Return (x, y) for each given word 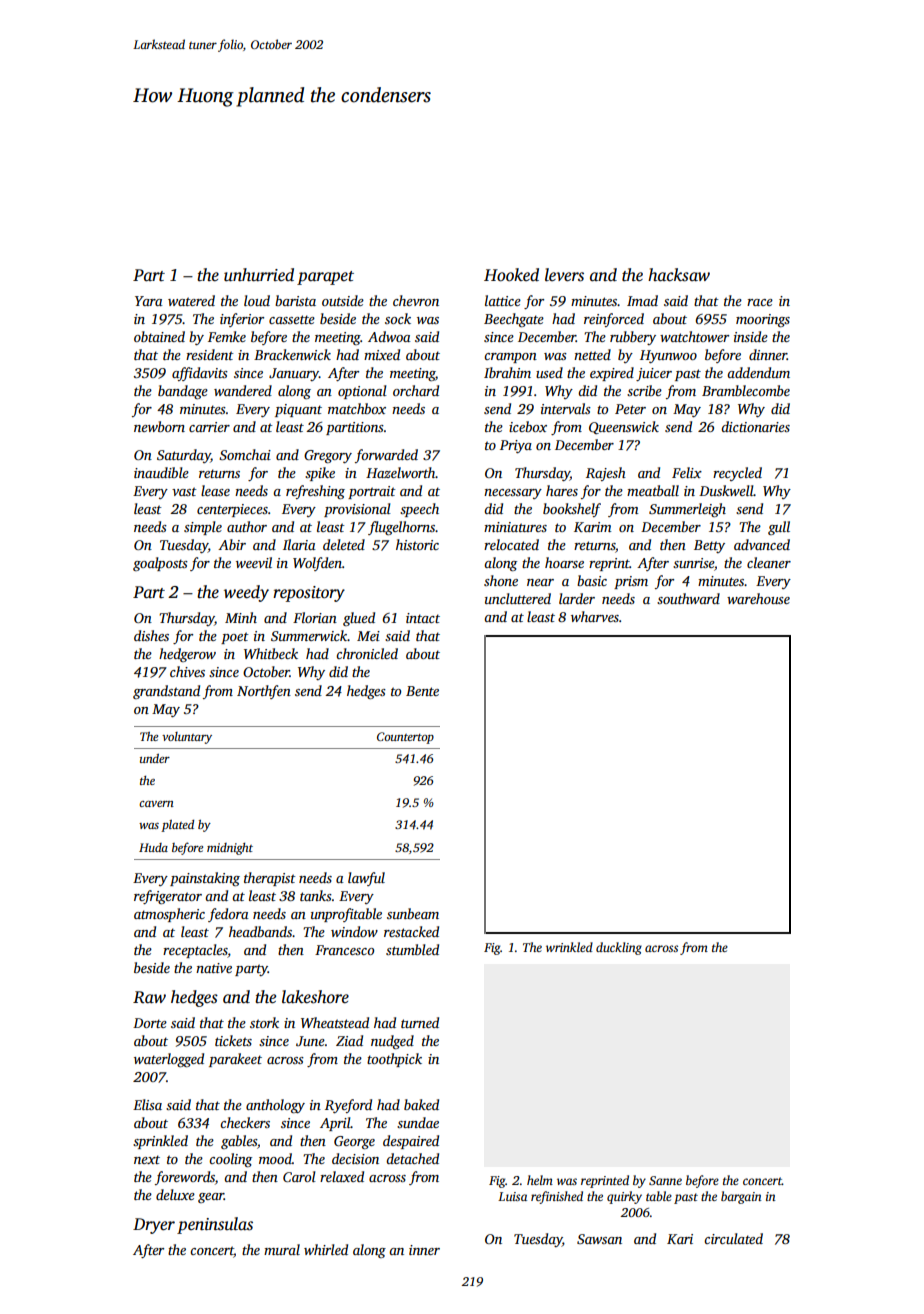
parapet (325, 278)
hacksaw (679, 275)
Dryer (154, 1226)
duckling (619, 948)
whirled (326, 1249)
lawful (366, 879)
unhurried (259, 275)
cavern (156, 804)
